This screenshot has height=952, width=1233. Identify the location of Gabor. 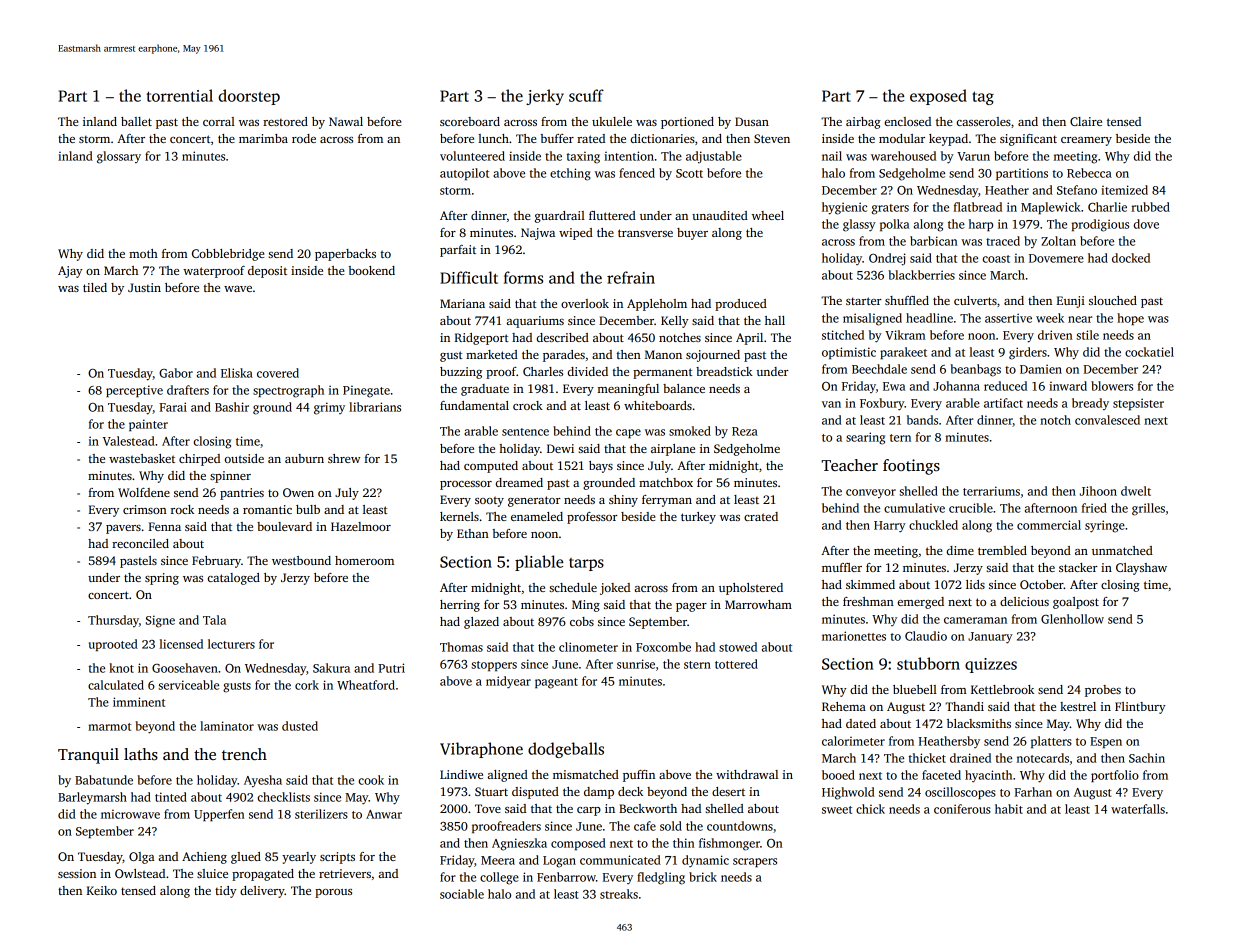
(176, 373).
